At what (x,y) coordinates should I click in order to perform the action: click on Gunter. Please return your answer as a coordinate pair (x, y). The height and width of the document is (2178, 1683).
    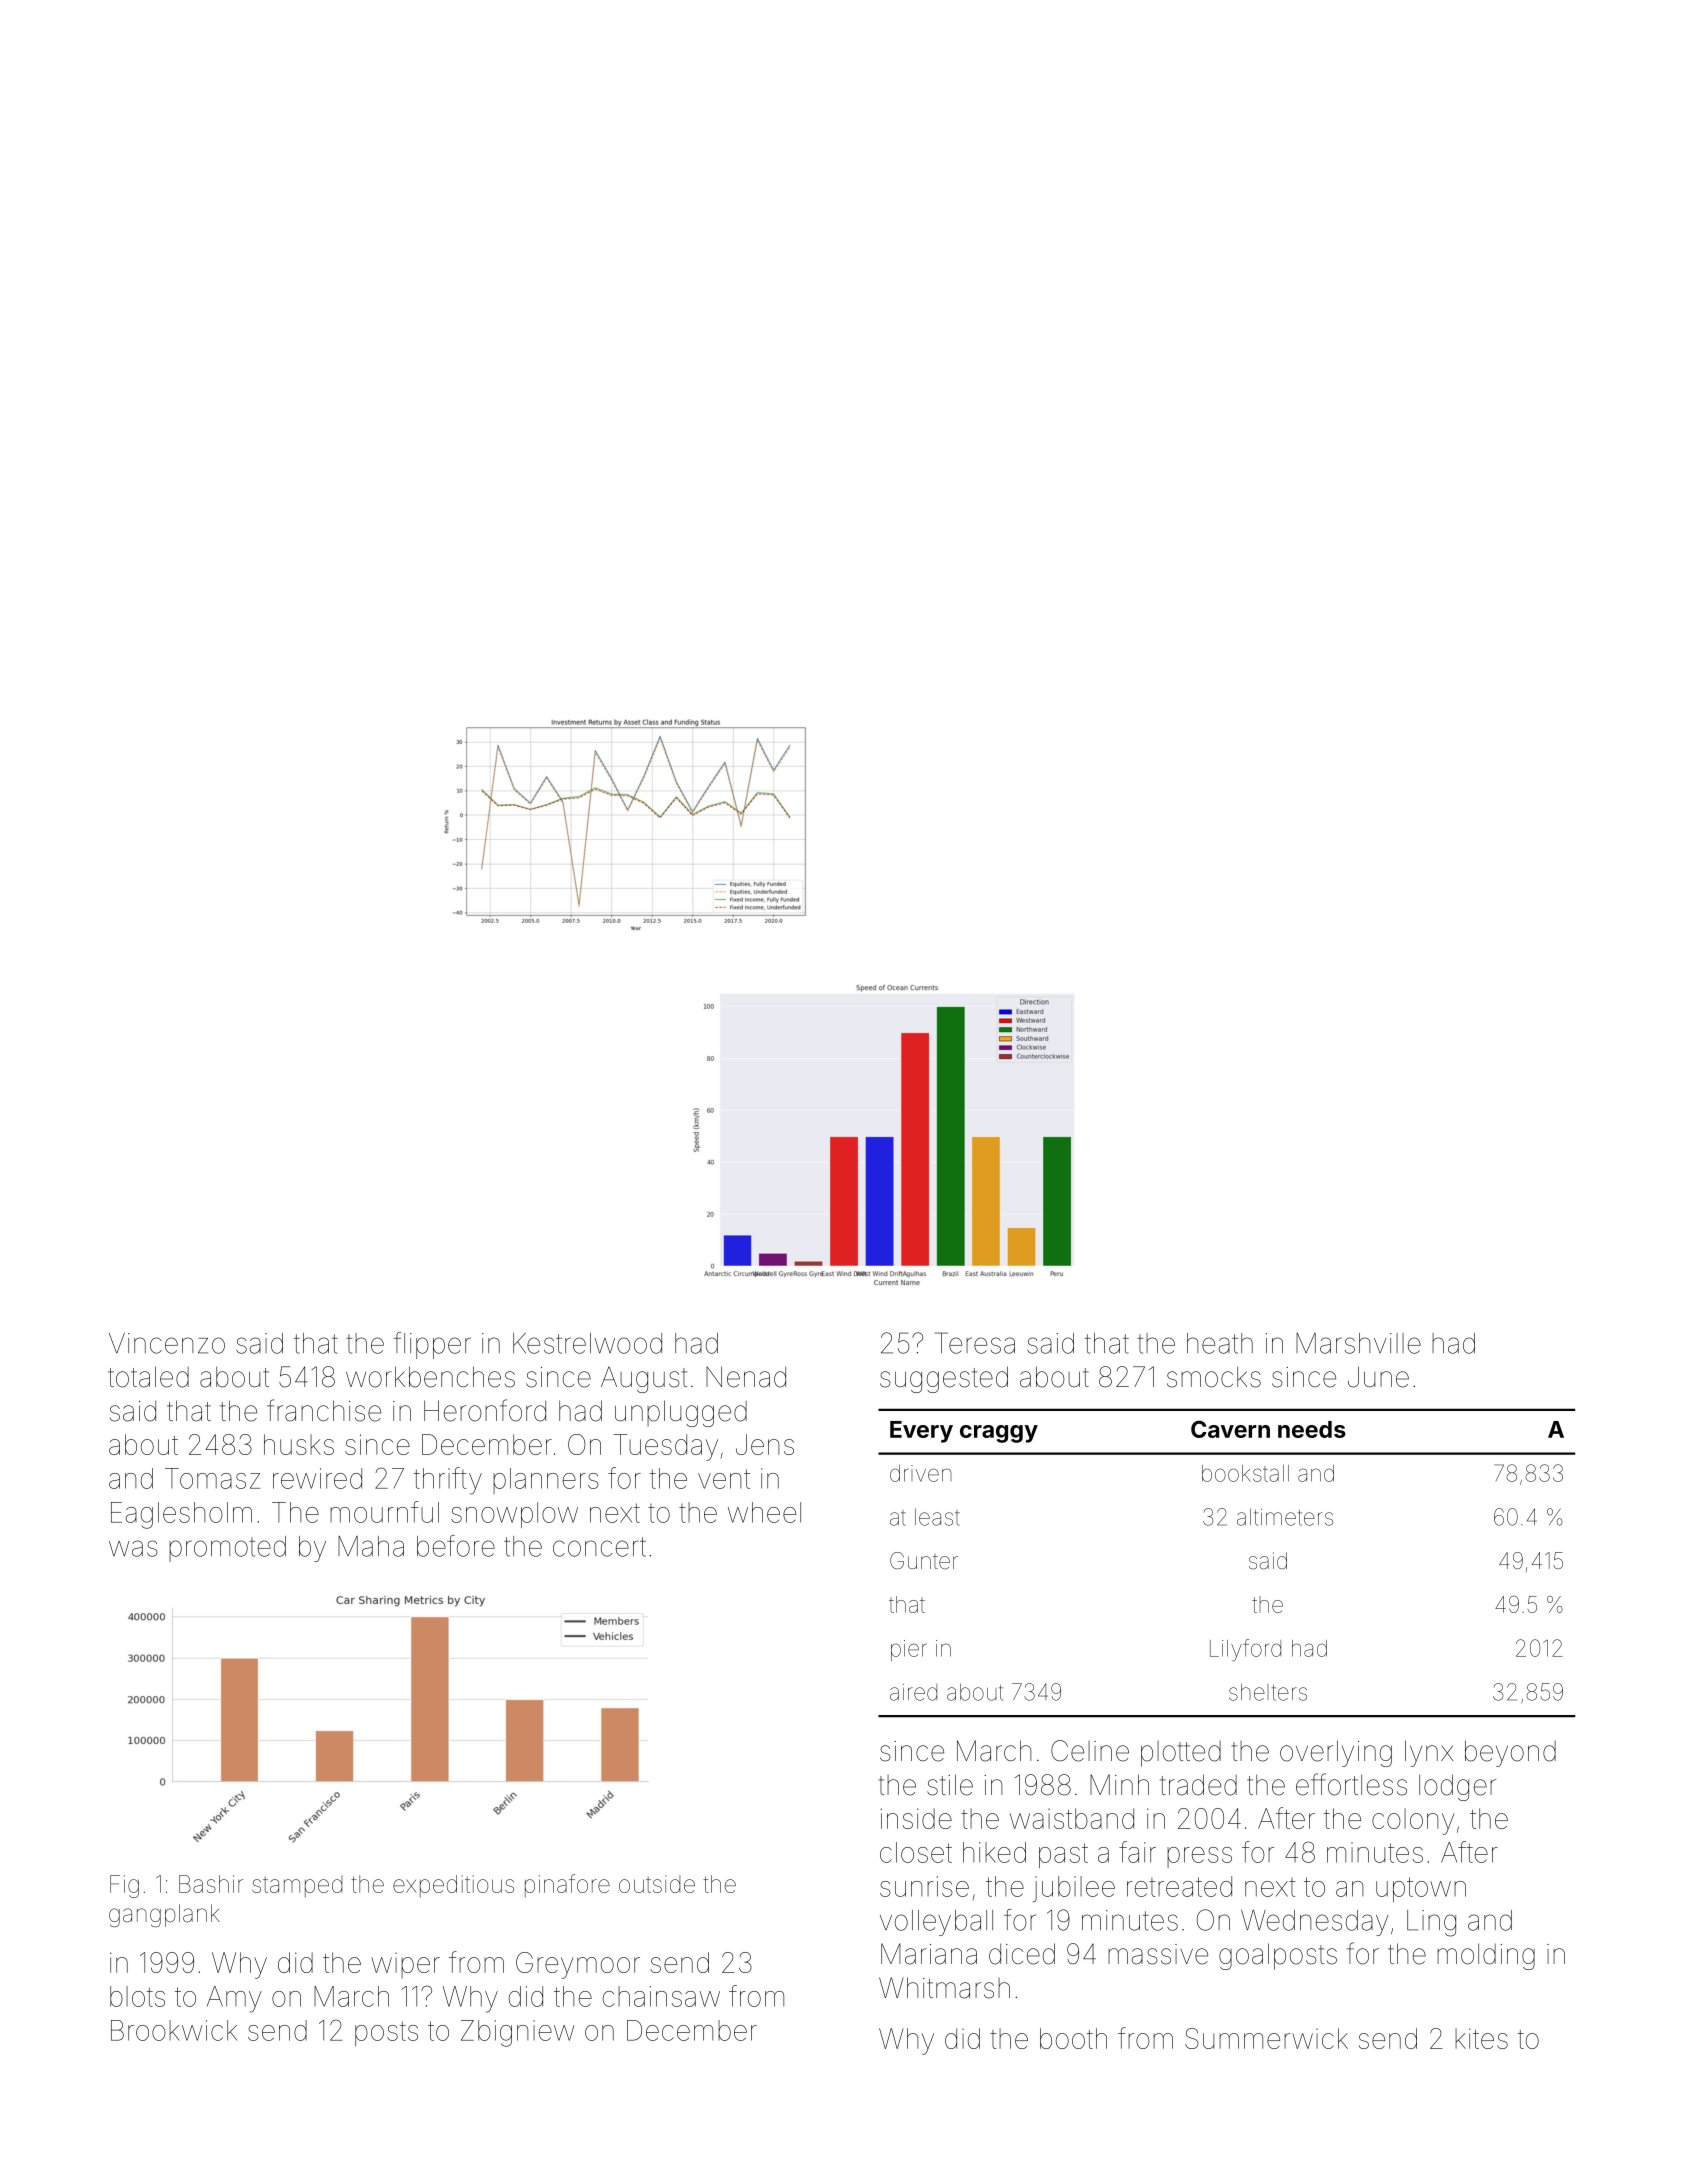
    Looking at the image, I should click on (924, 1560).
